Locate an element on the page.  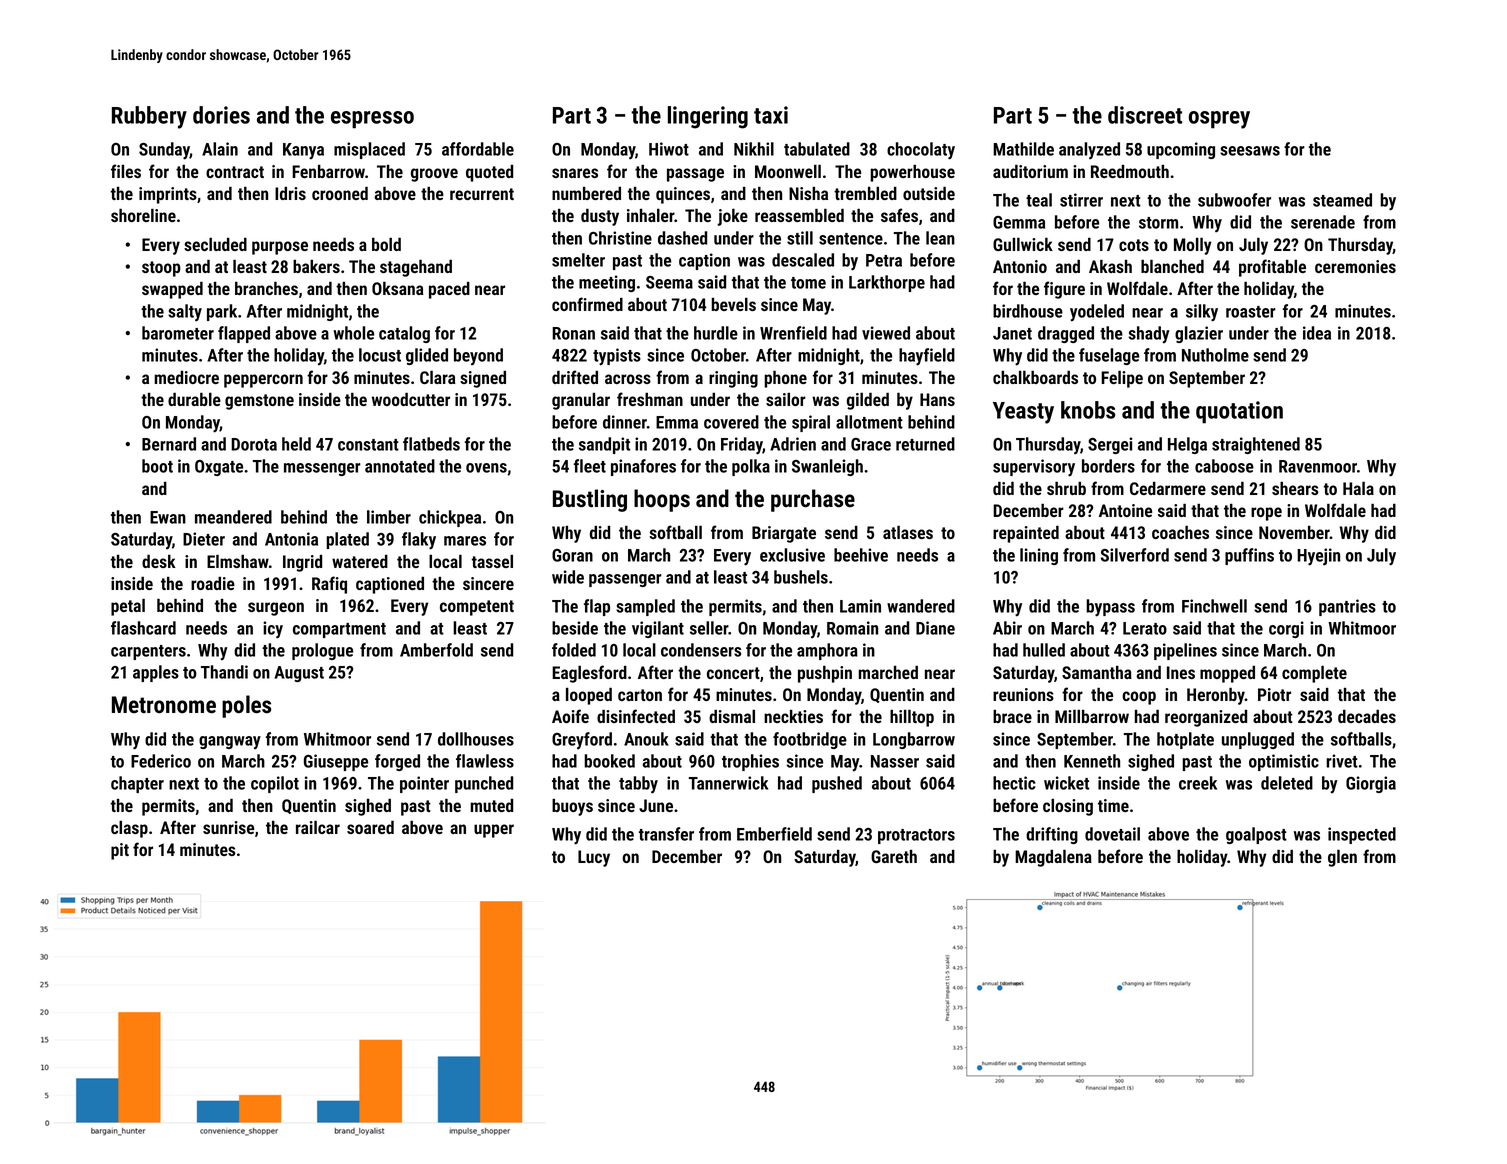
idea is located at coordinates (1317, 333).
